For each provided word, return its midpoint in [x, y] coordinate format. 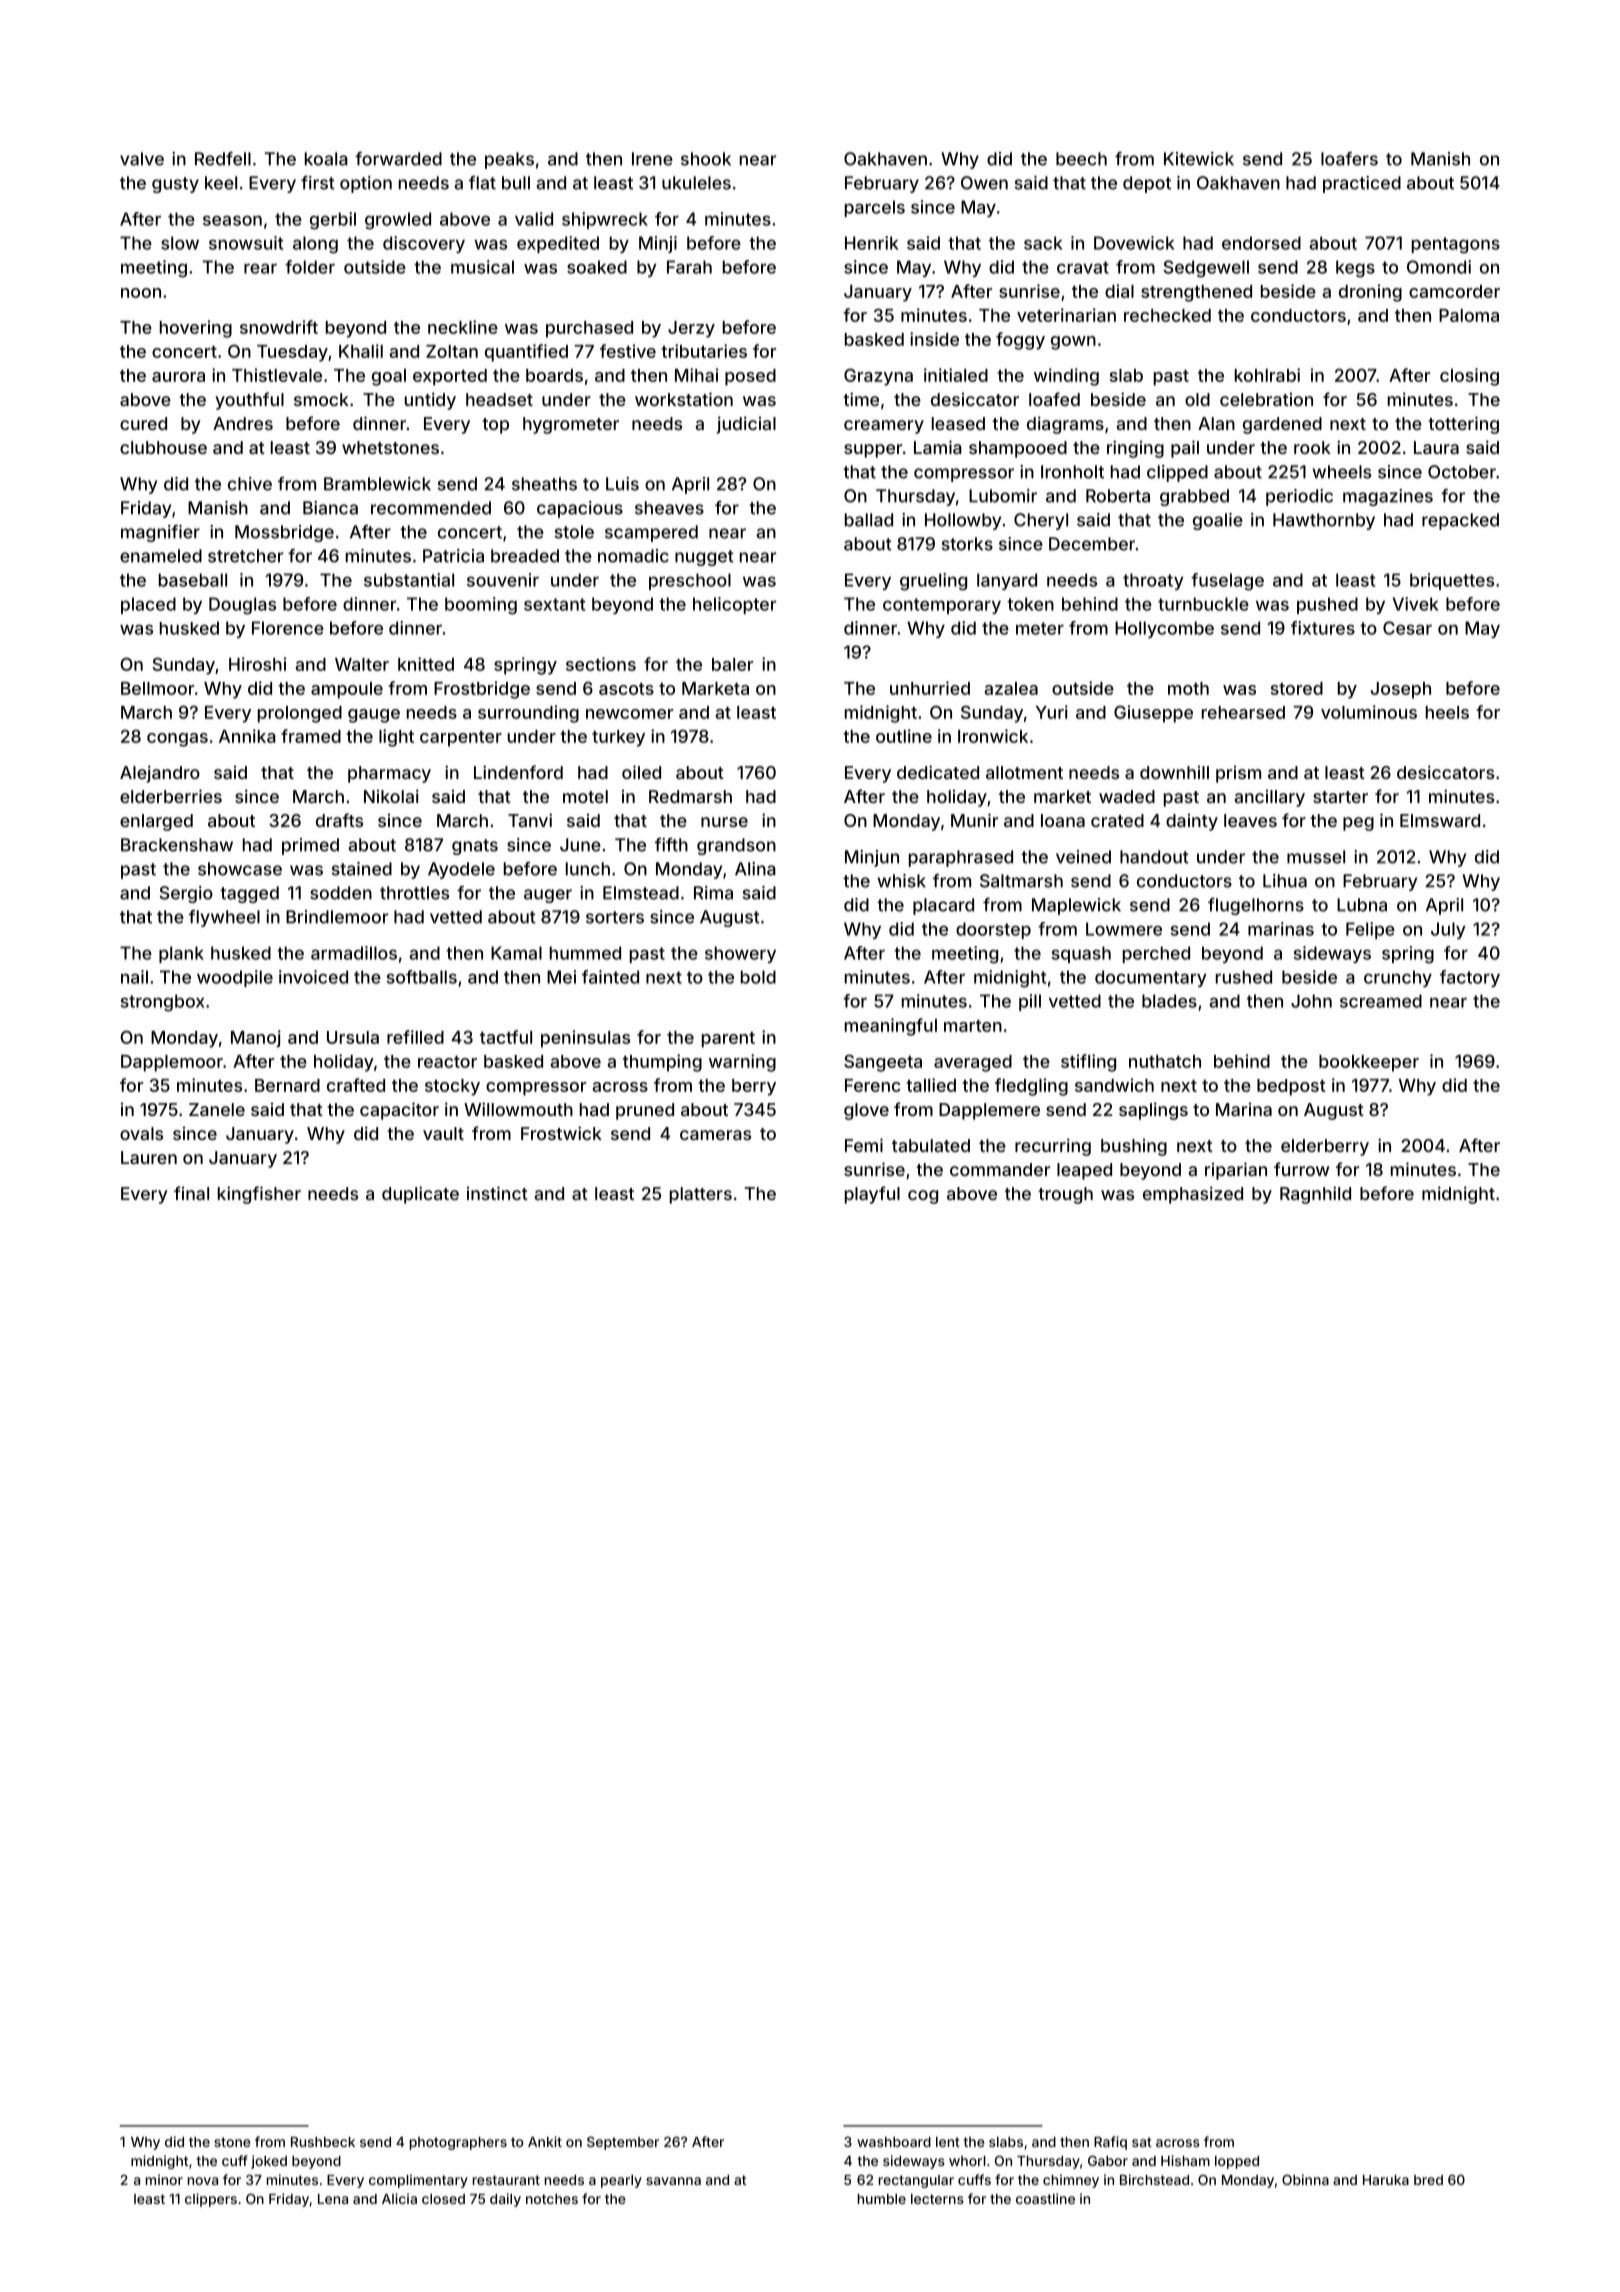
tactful [506, 1037]
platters [701, 1195]
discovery [424, 244]
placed [148, 605]
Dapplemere [989, 1111]
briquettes [1452, 581]
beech [1081, 159]
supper [873, 451]
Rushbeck [323, 2142]
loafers [1349, 159]
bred [1428, 2180]
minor [164, 2179]
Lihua [1285, 881]
